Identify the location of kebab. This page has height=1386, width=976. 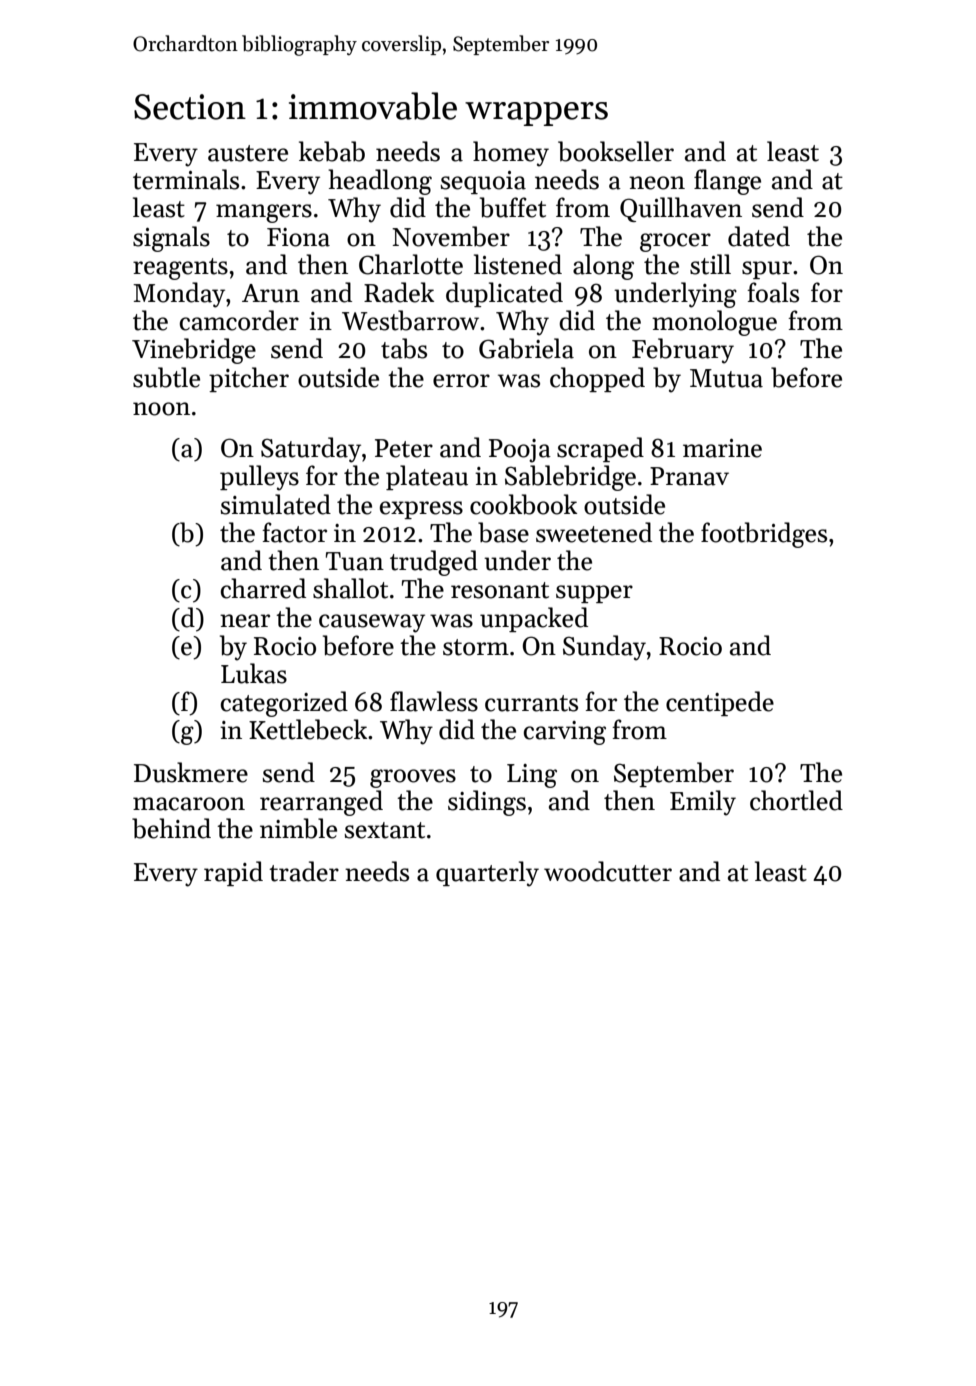
(332, 151).
